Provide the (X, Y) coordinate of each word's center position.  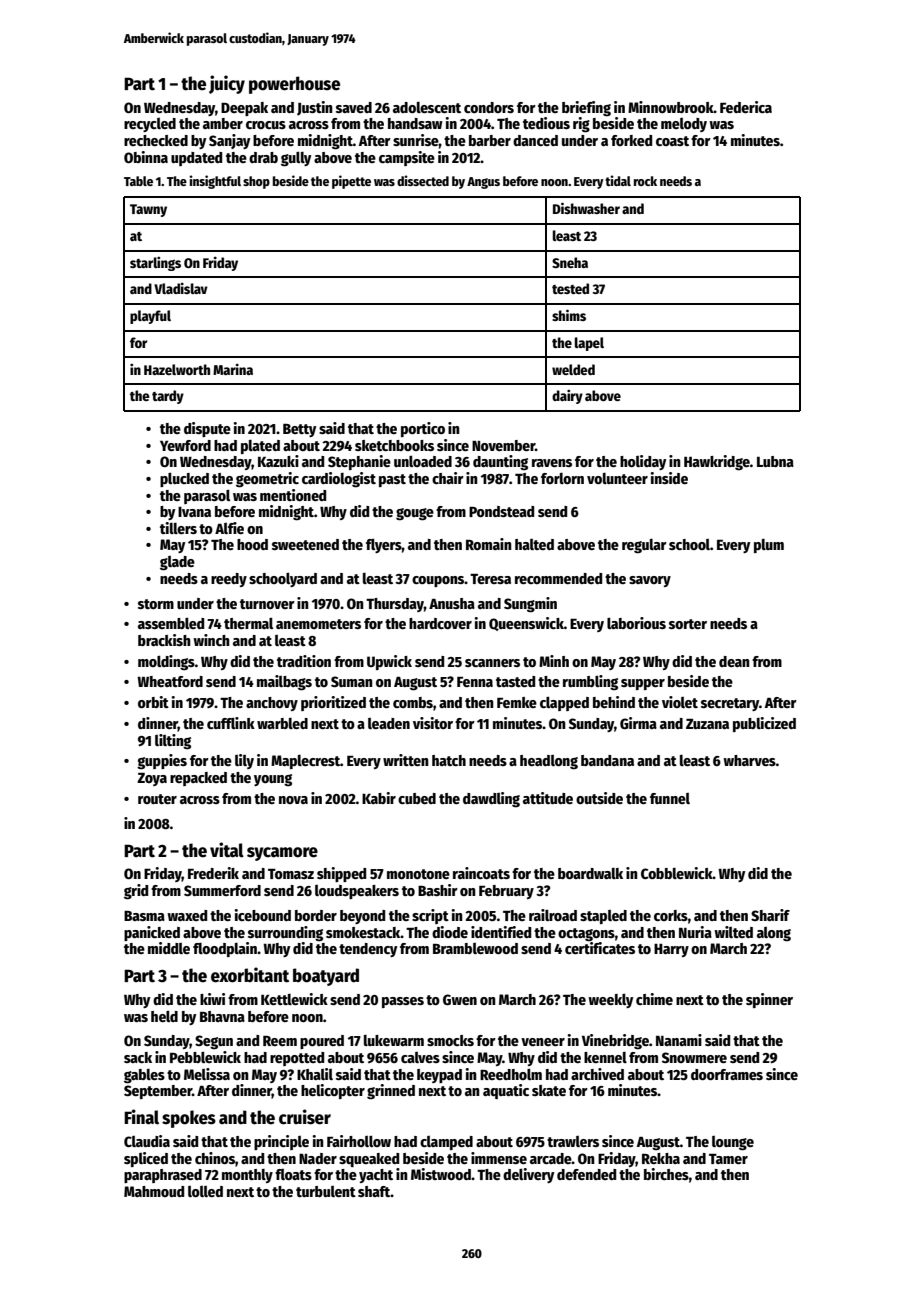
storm (156, 604)
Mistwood (441, 1174)
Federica (746, 107)
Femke (517, 702)
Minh (554, 661)
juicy (227, 84)
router (157, 799)
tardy (168, 397)
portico (423, 429)
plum (769, 546)
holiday (643, 462)
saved (354, 107)
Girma (638, 723)
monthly (247, 1176)
